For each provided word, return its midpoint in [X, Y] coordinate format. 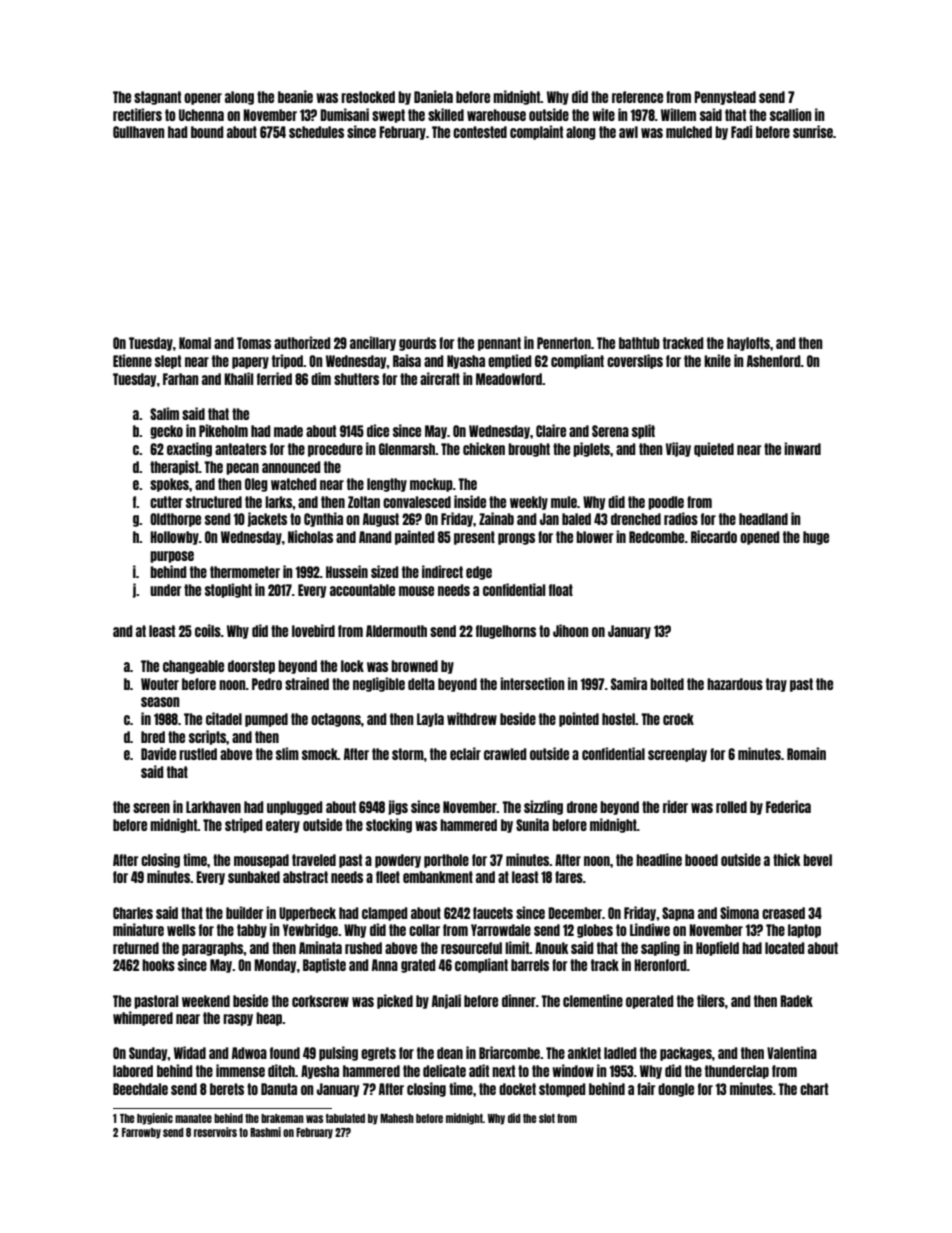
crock [678, 719]
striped [244, 825]
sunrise [813, 131]
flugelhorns [506, 632]
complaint [536, 132]
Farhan [181, 379]
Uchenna [201, 115]
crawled [505, 754]
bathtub [639, 343]
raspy [238, 1020]
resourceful [471, 948]
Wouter [160, 684]
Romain [806, 753]
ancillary [373, 343]
